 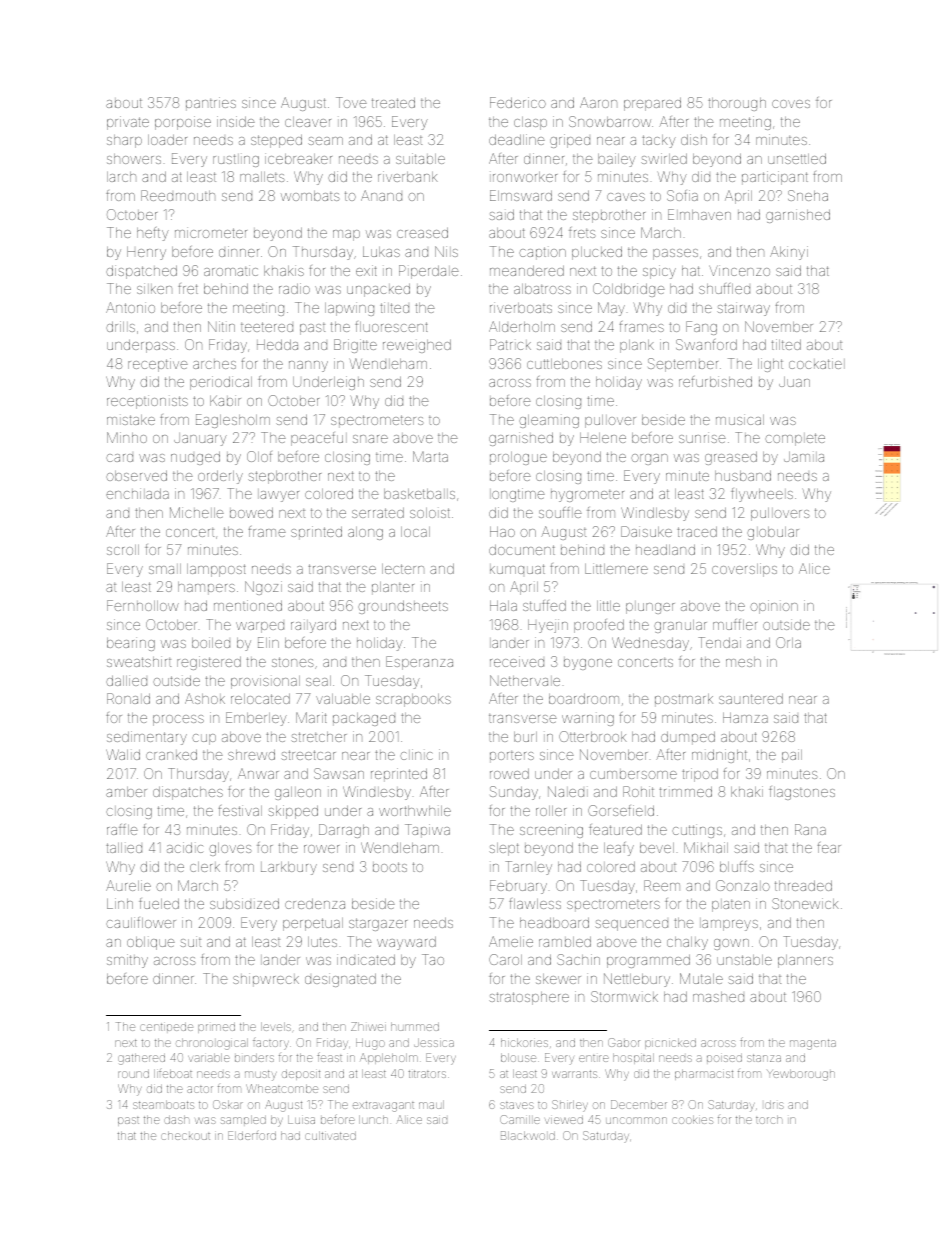 What do you see at coordinates (381, 251) in the screenshot?
I see `Lukas` at bounding box center [381, 251].
